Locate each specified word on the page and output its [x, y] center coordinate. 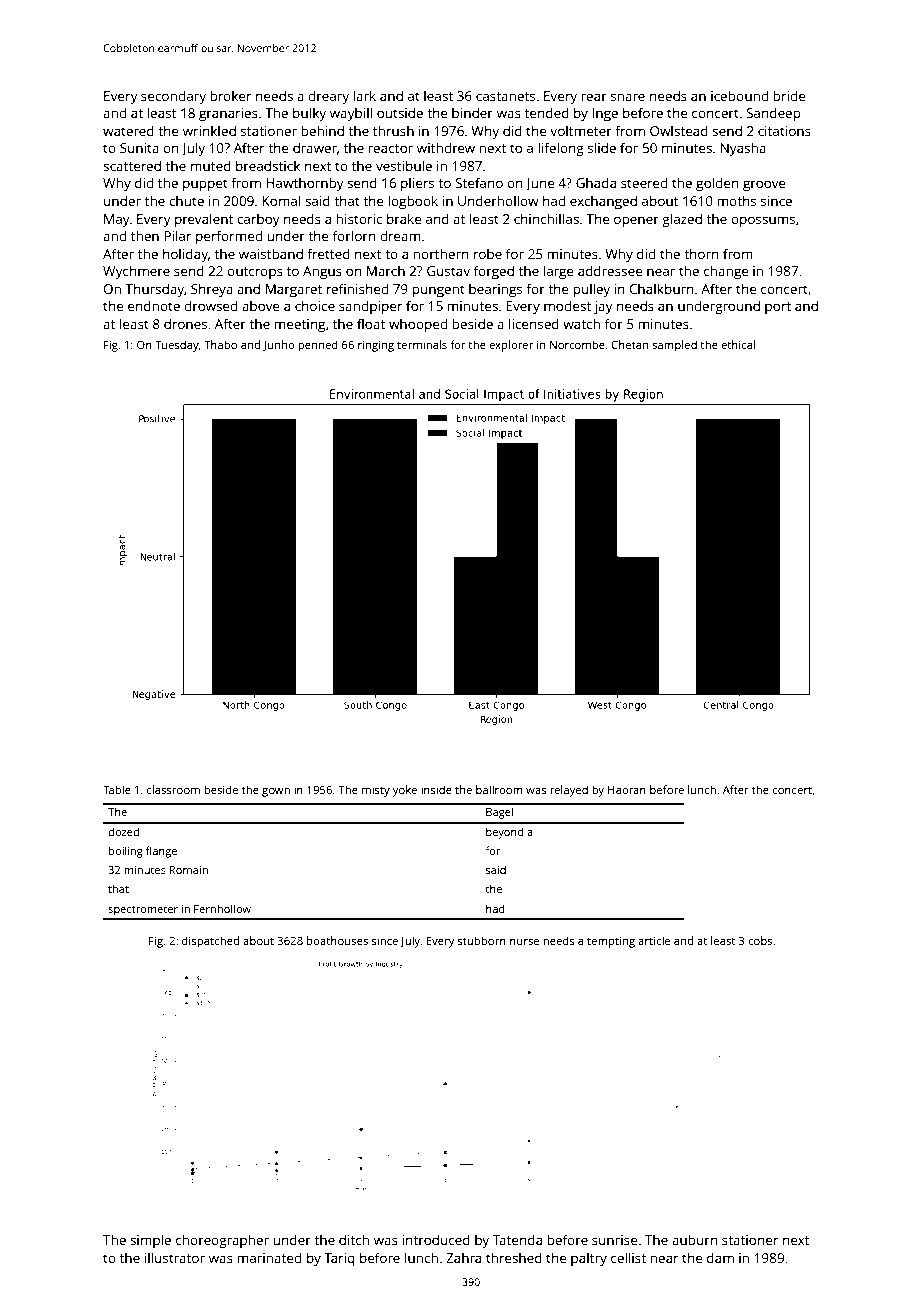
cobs [760, 940]
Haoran [627, 790]
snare [628, 97]
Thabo [220, 344]
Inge [605, 114]
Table [117, 789]
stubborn [482, 940]
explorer [511, 346]
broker [230, 95]
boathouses [337, 940]
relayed [569, 791]
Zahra [463, 1257]
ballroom [499, 789]
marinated [269, 1257]
